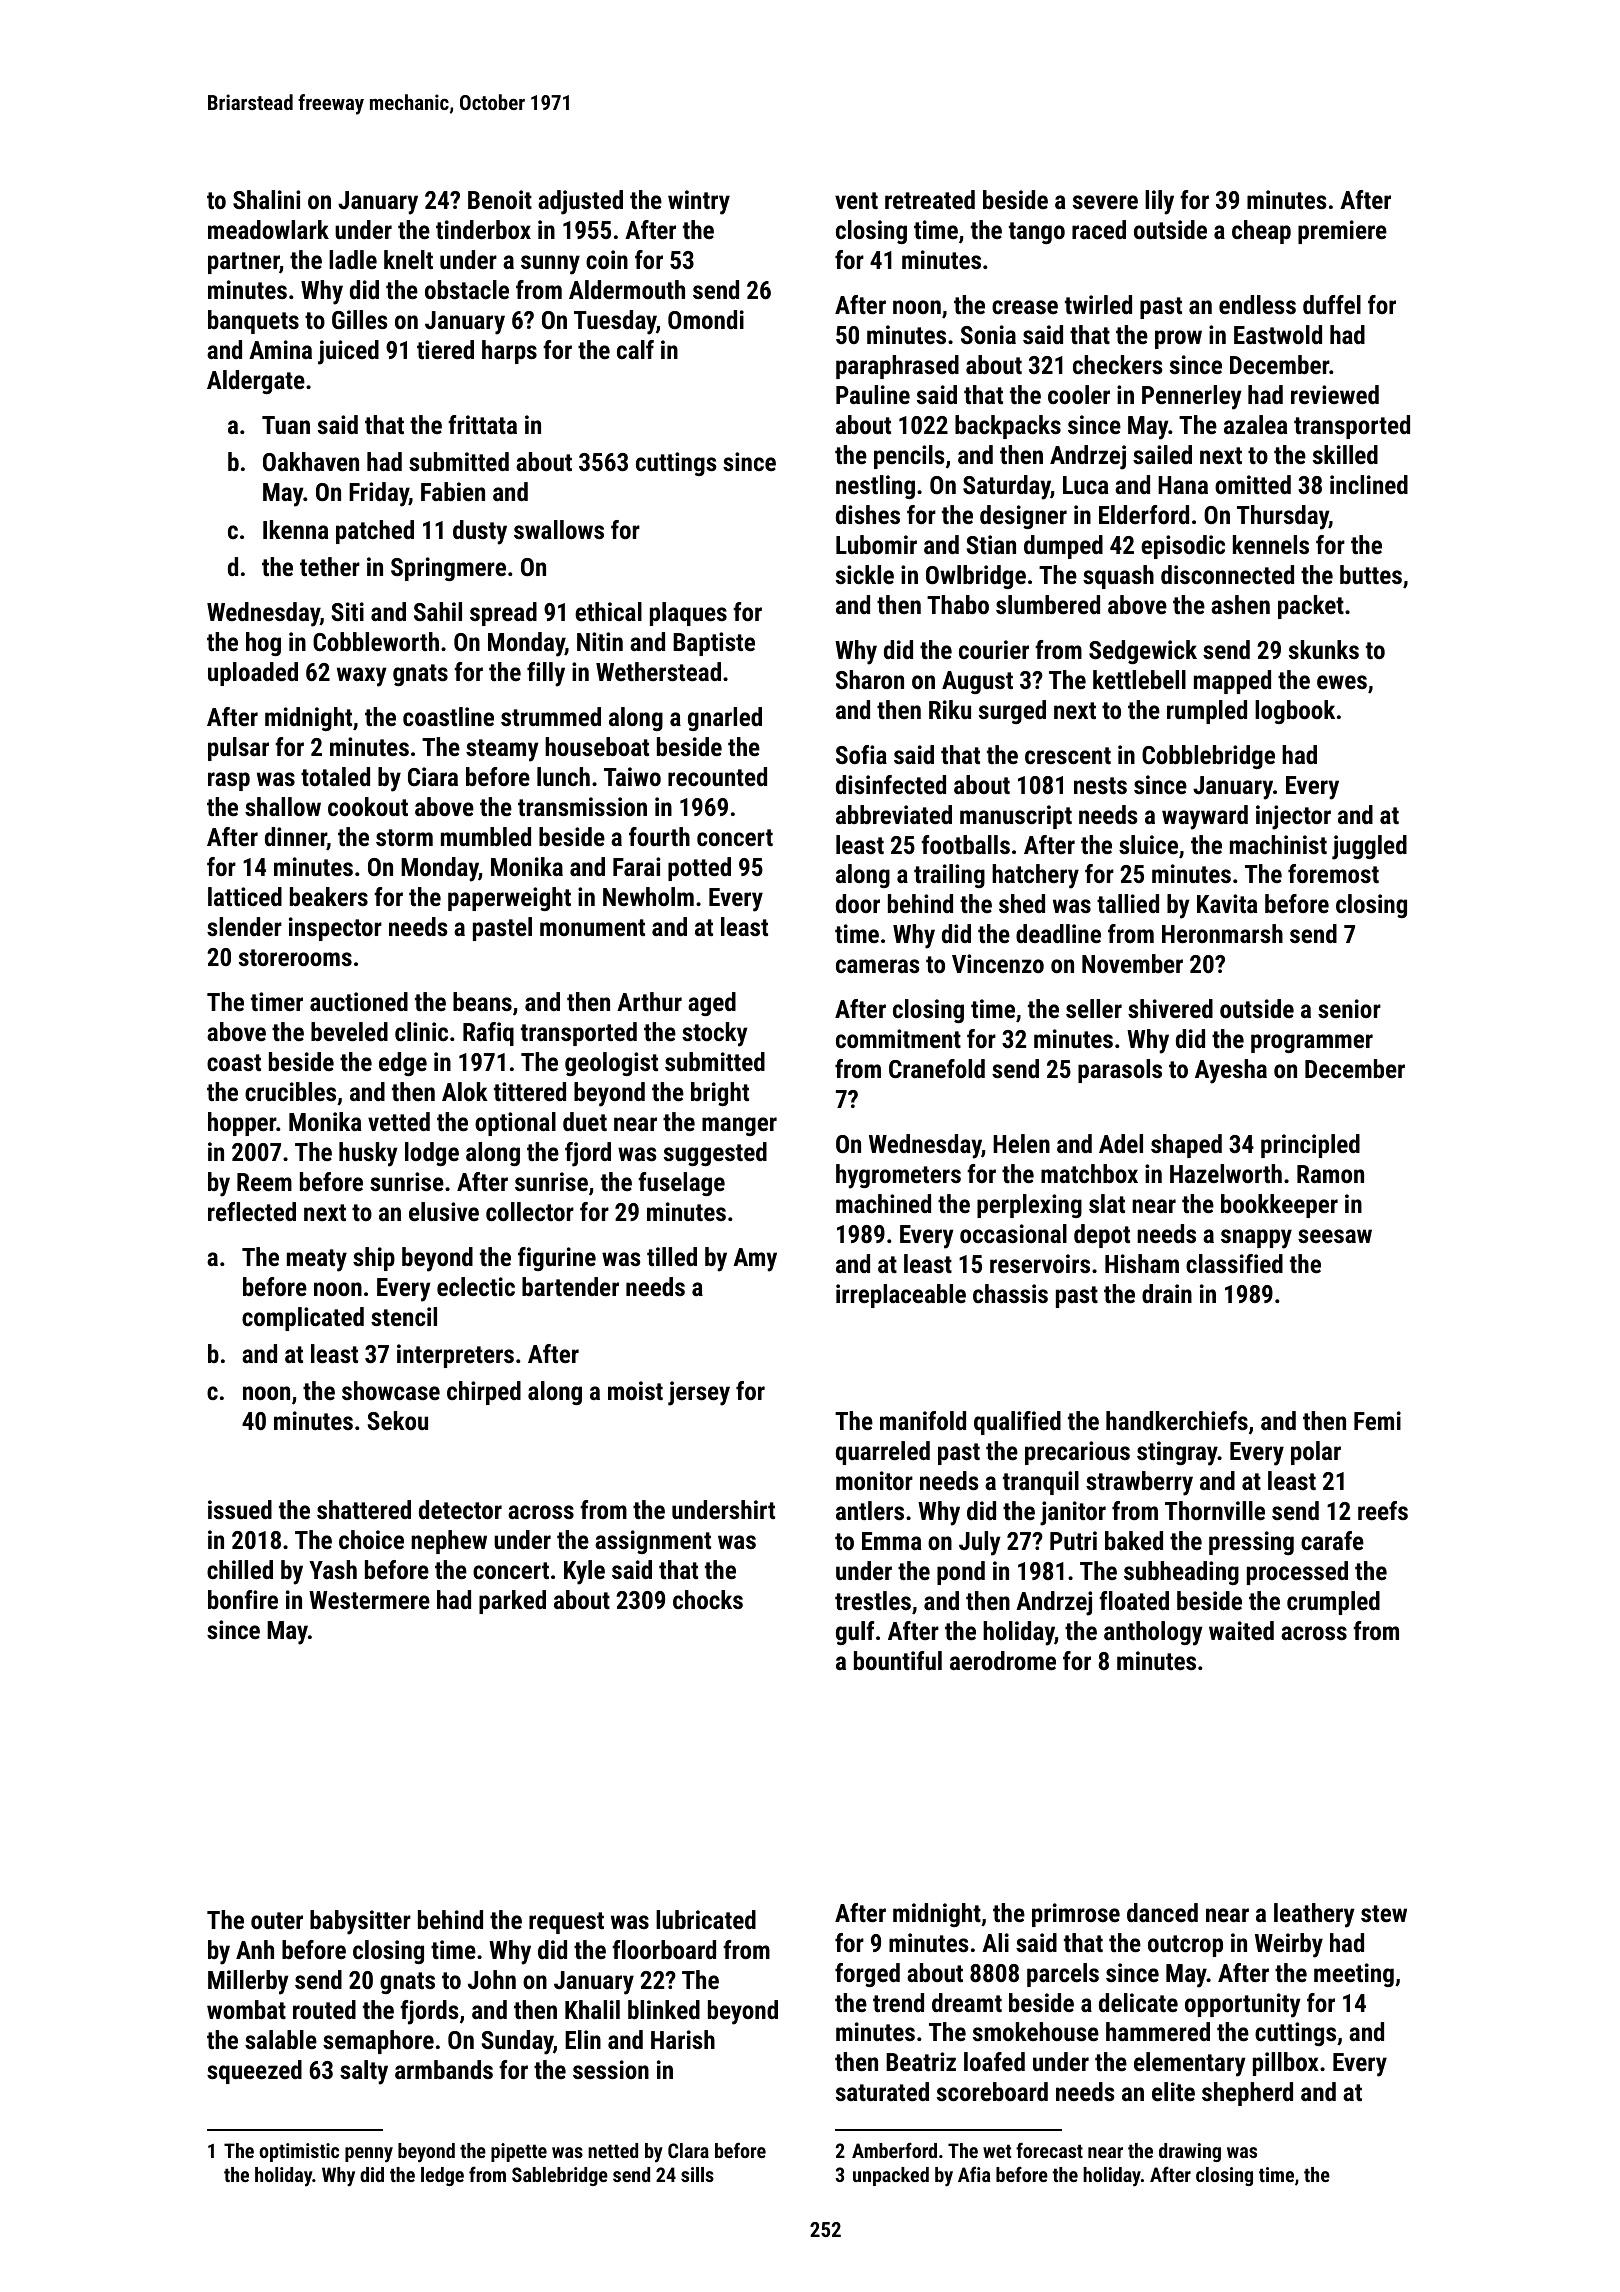  Describe the element at coordinates (1283, 517) in the page. I see `Thursday` at that location.
